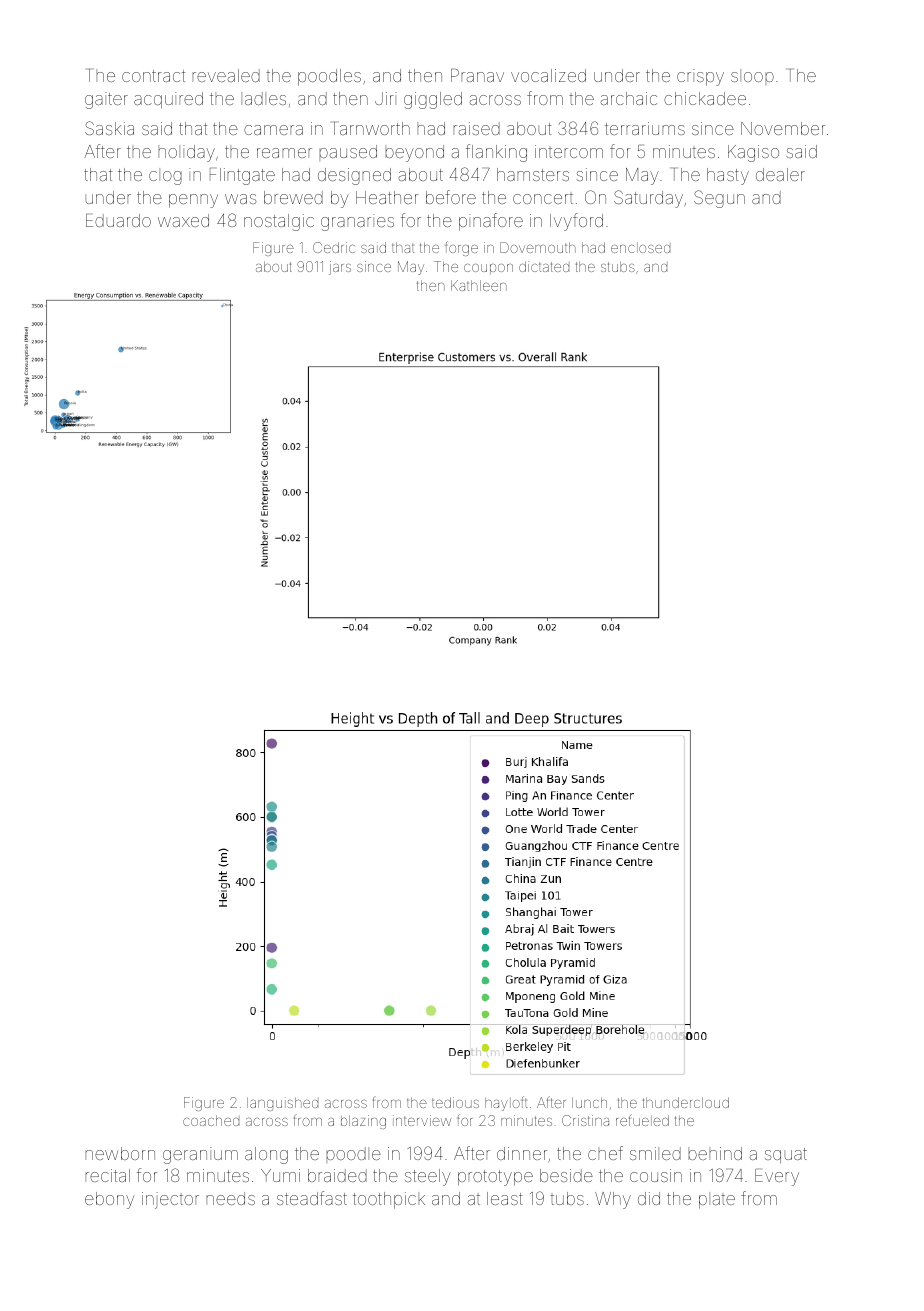 The width and height of the page is (924, 1311). What do you see at coordinates (282, 1104) in the page?
I see `languished` at bounding box center [282, 1104].
